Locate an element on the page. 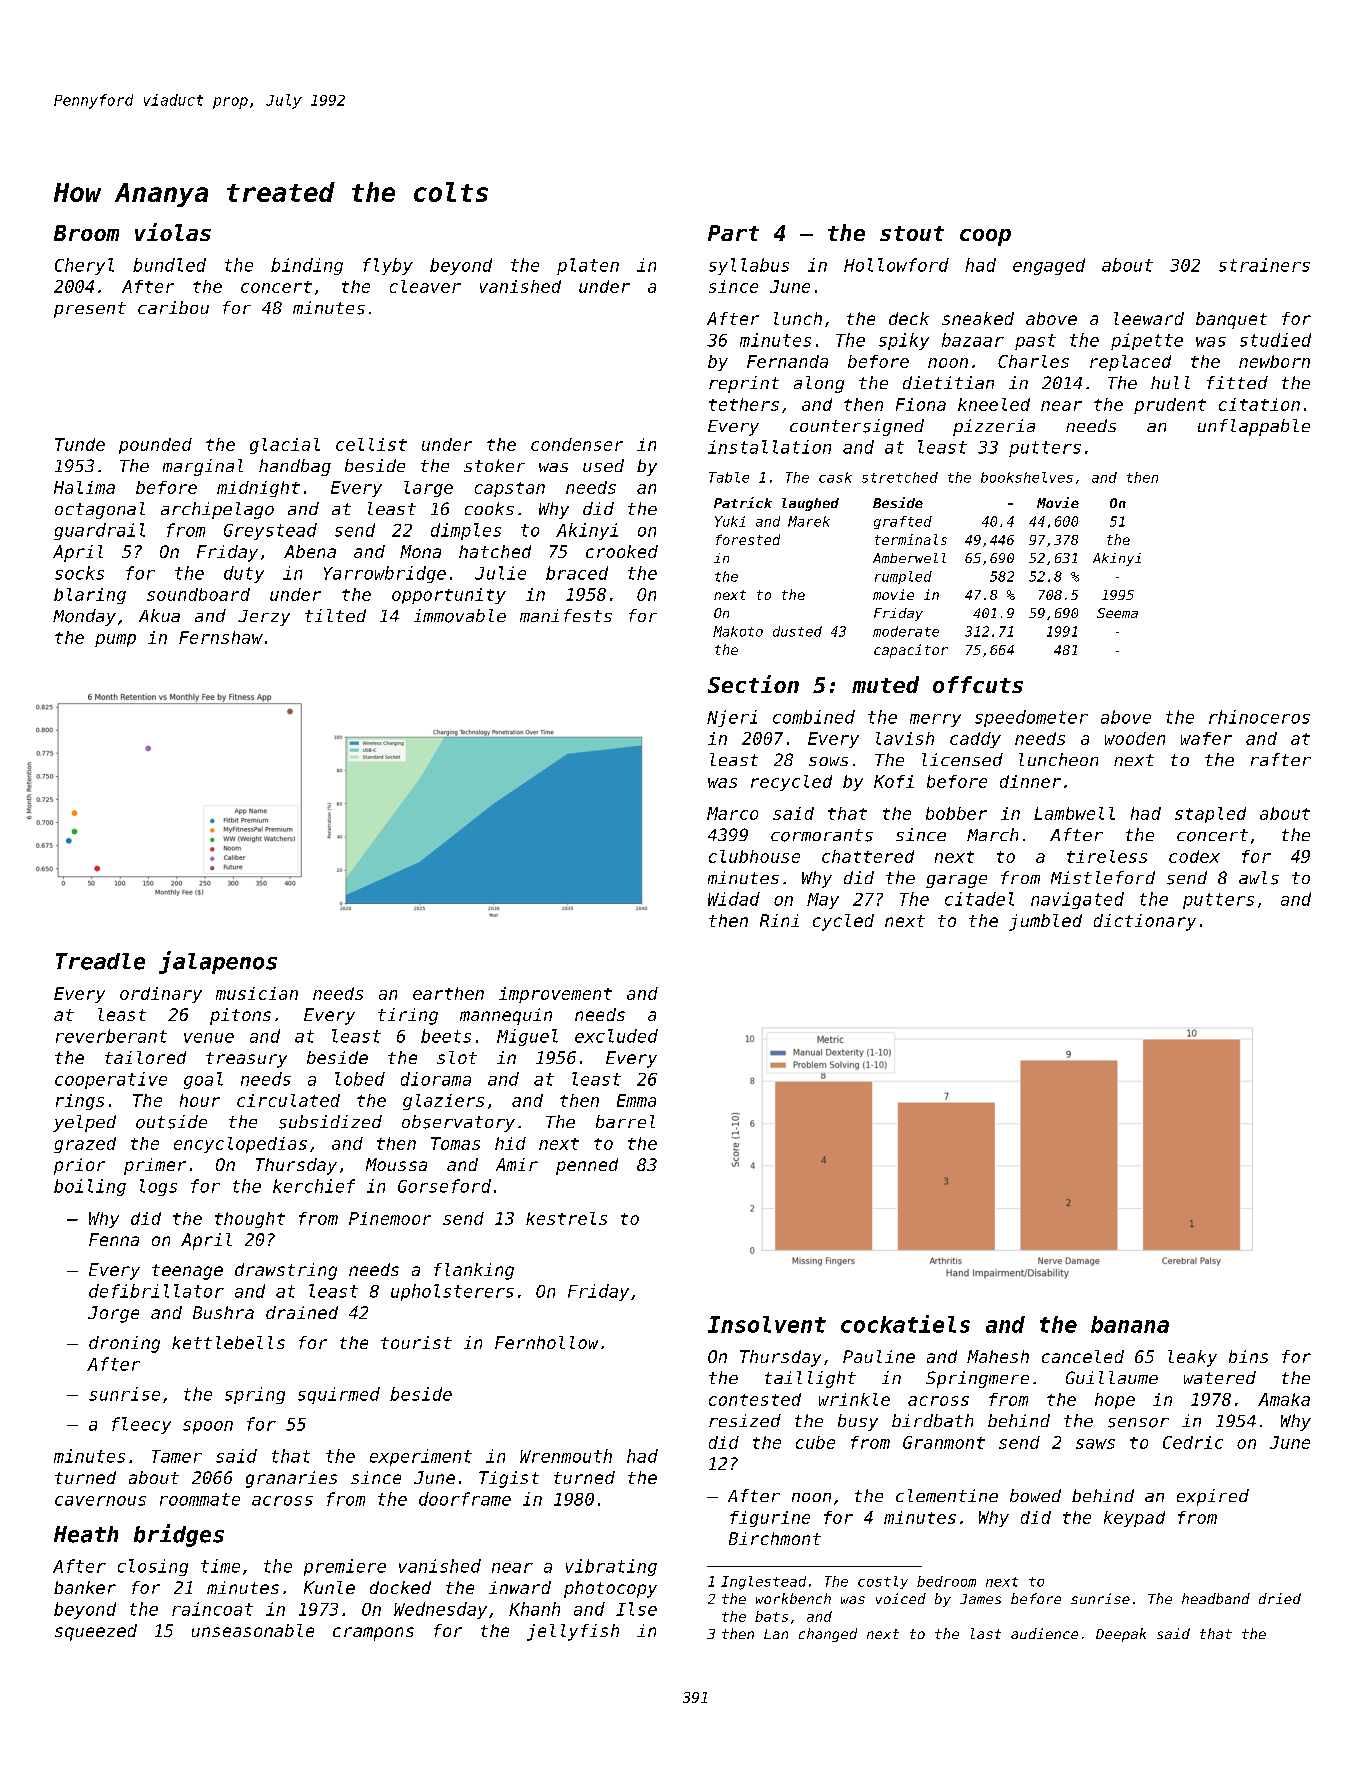 This image has height=1766, width=1365. banana is located at coordinates (1130, 1324).
